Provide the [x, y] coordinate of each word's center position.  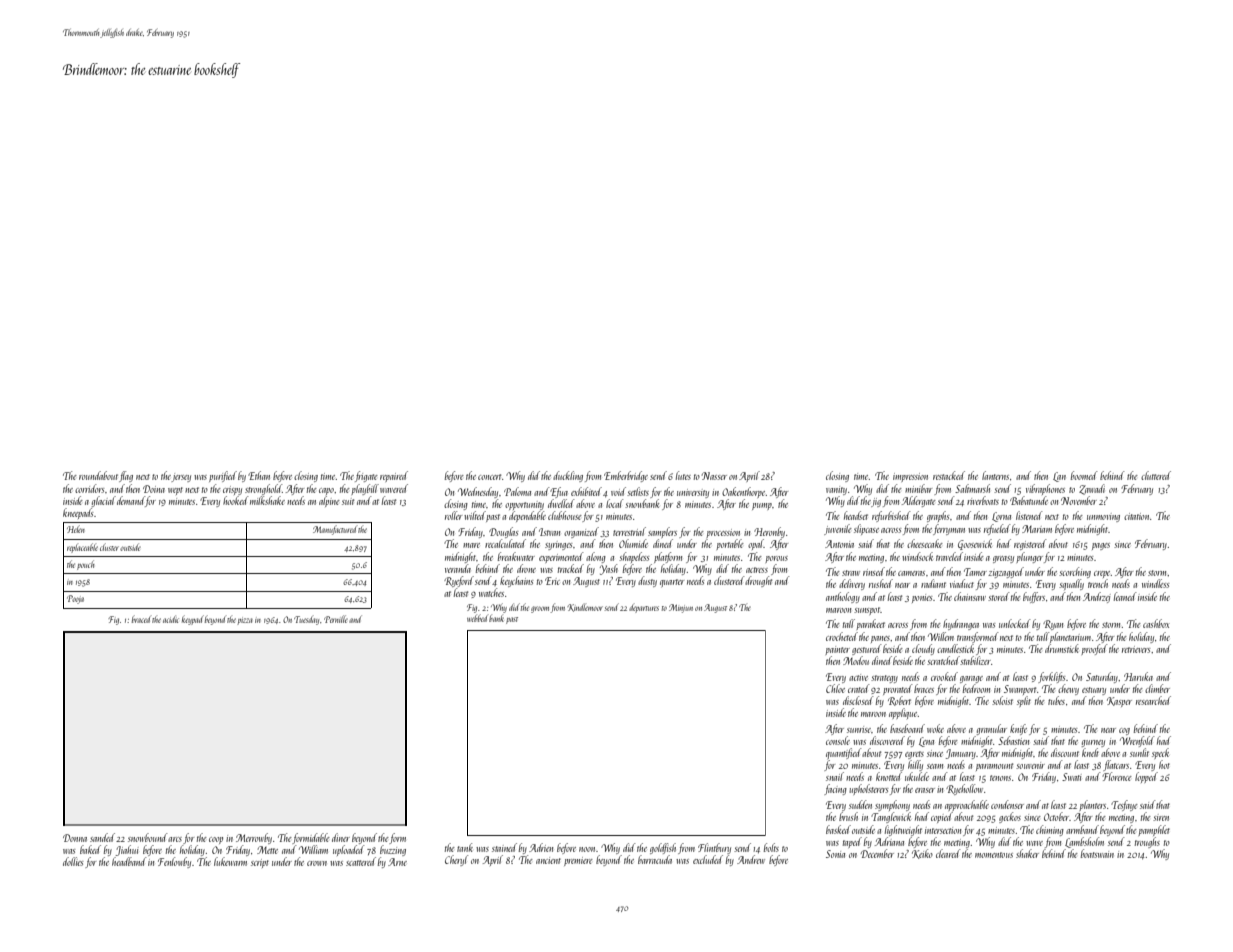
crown [317, 863]
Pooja [75, 599]
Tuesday [306, 620]
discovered [887, 740]
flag [126, 476]
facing [835, 789]
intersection [943, 830]
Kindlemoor [585, 608]
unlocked [1015, 623]
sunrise [859, 729]
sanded [102, 837]
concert [489, 477]
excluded [708, 859]
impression [910, 477]
